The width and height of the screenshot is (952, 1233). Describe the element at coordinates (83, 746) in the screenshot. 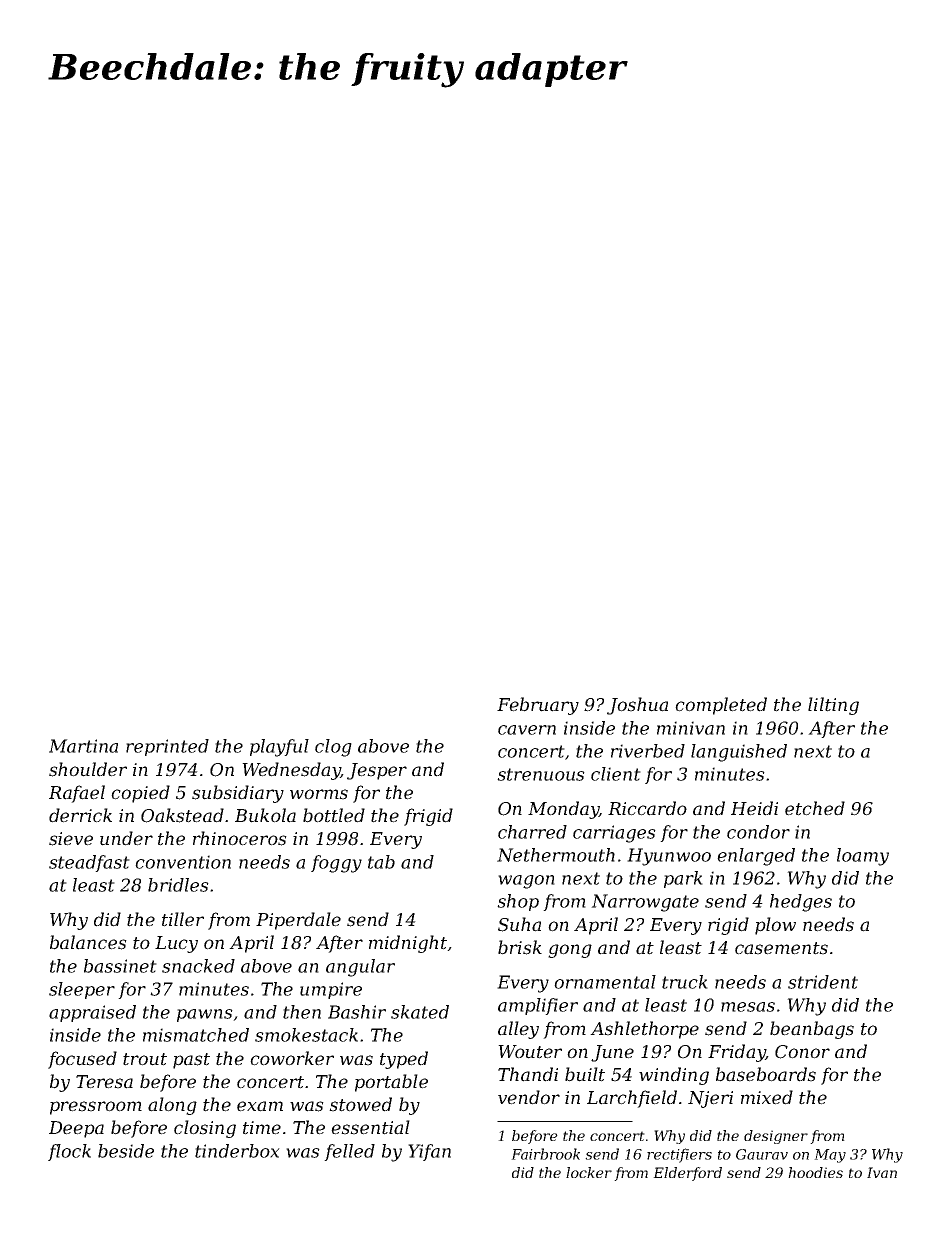

I see `Martina` at that location.
